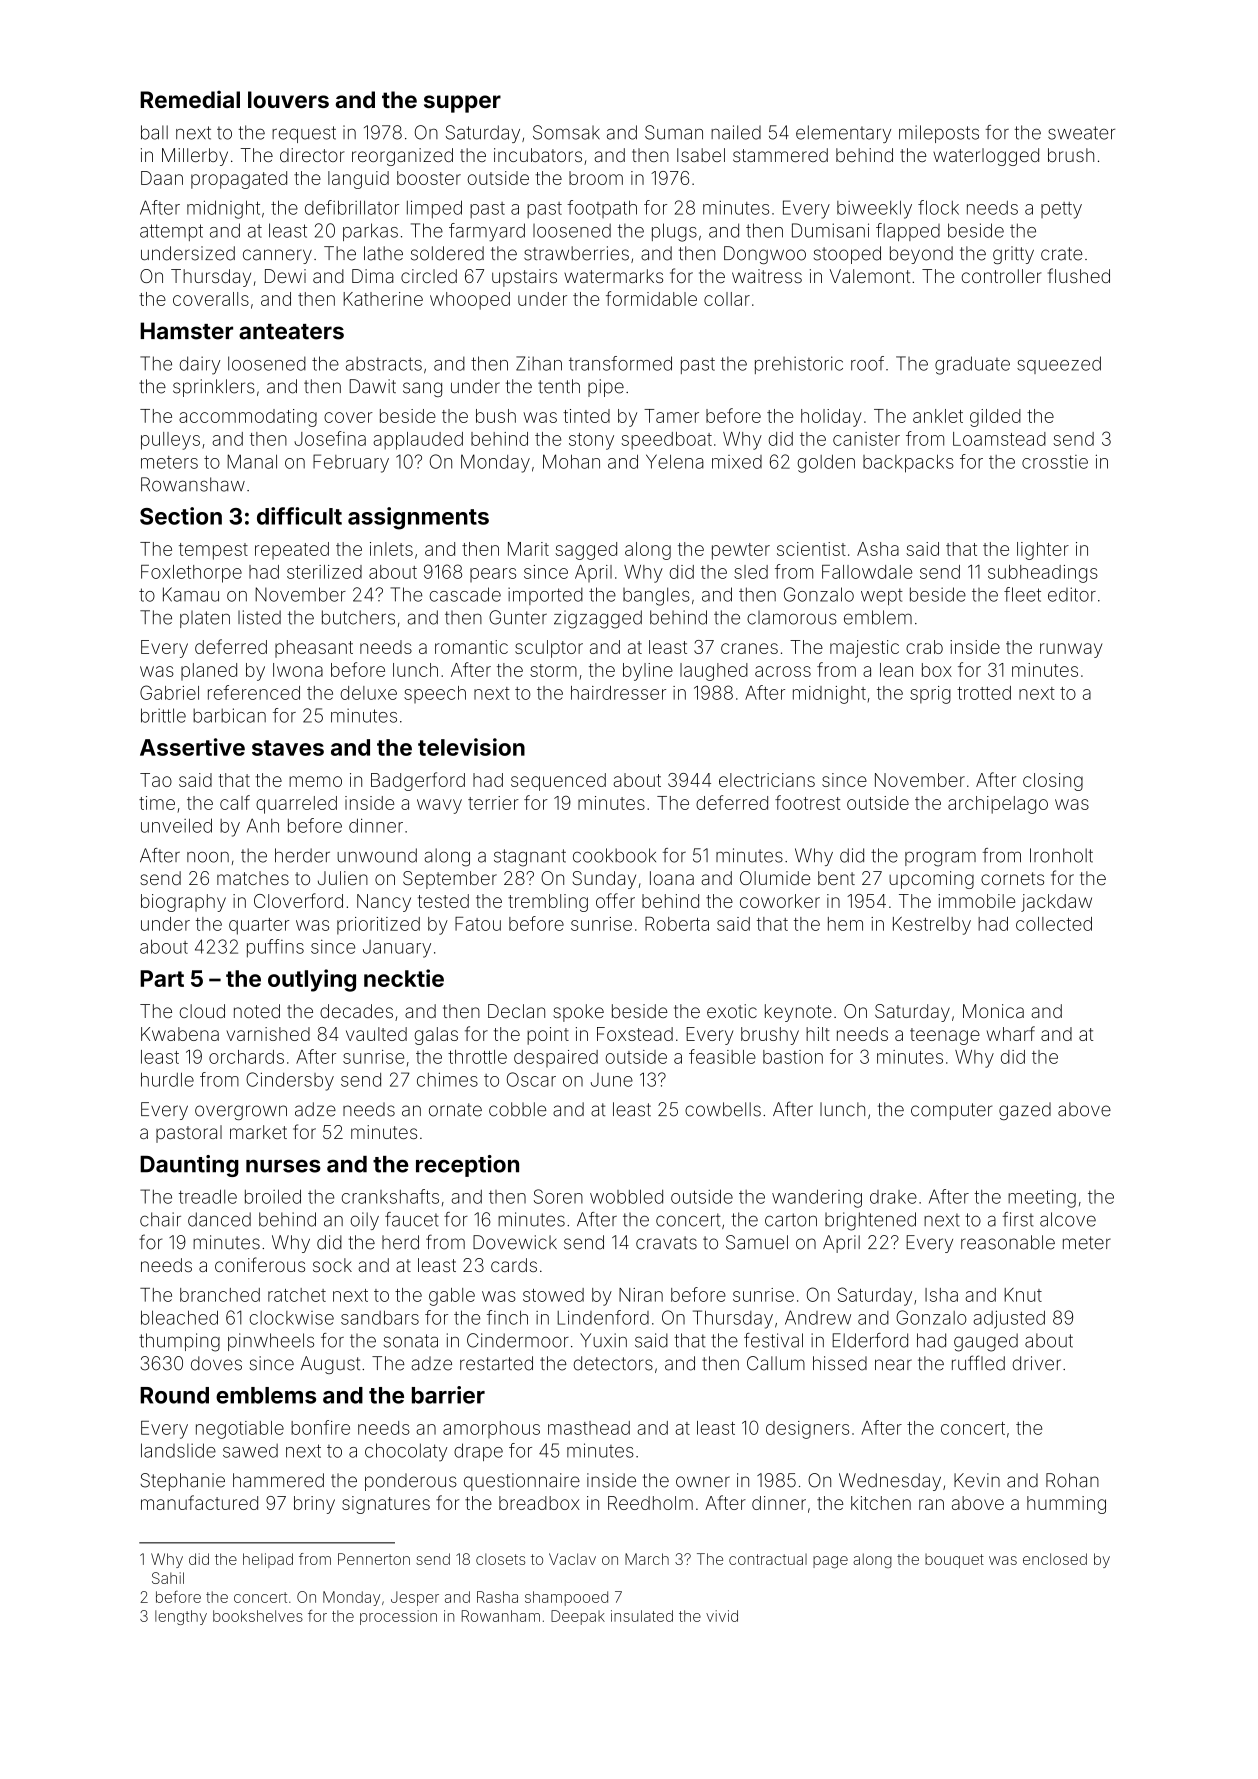 Image resolution: width=1258 pixels, height=1779 pixels. I want to click on Somsak, so click(566, 132).
